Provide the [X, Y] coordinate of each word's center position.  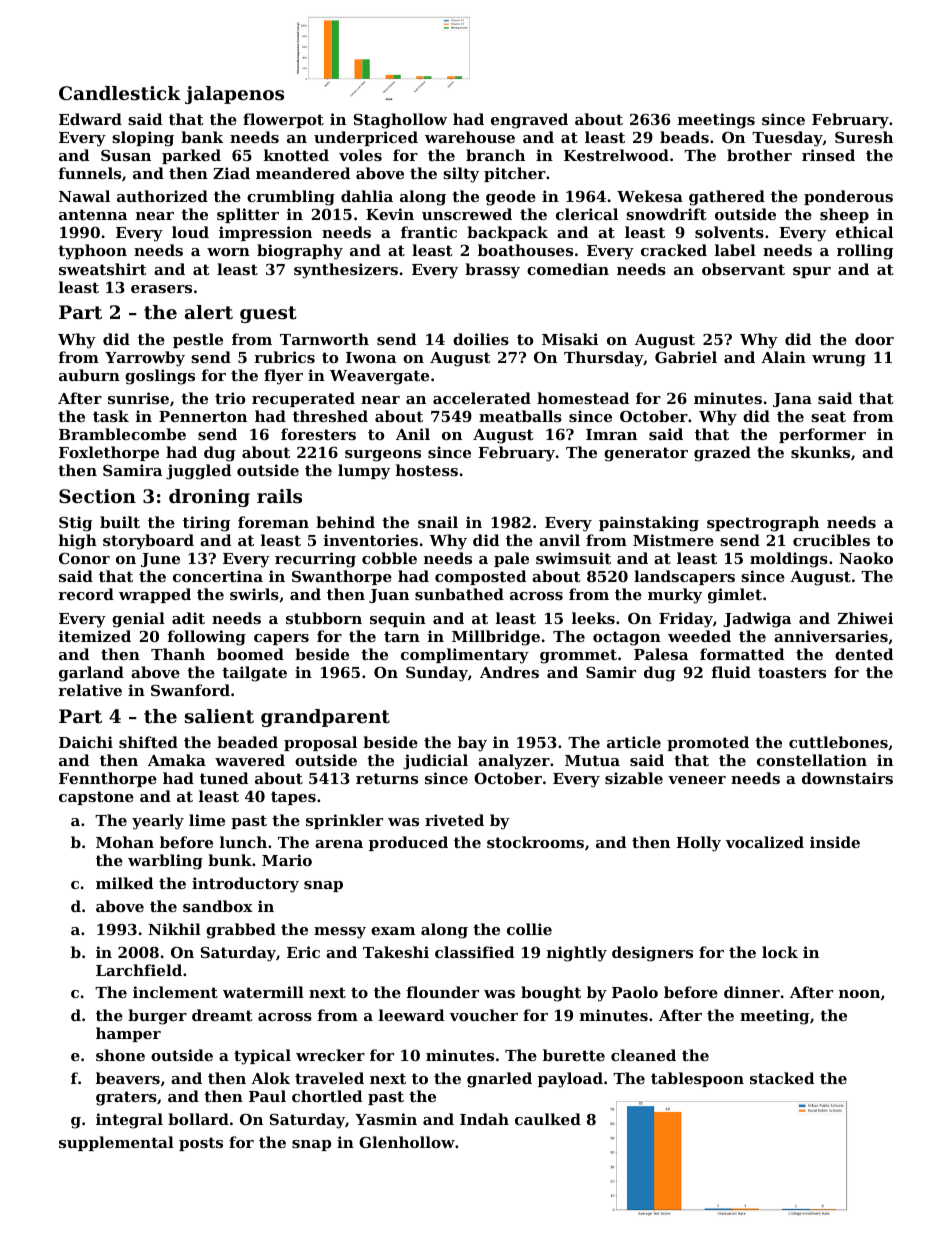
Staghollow [400, 121]
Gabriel [686, 357]
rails [279, 496]
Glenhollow [407, 1142]
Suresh [864, 137]
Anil [413, 434]
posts [201, 1144]
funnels [90, 173]
